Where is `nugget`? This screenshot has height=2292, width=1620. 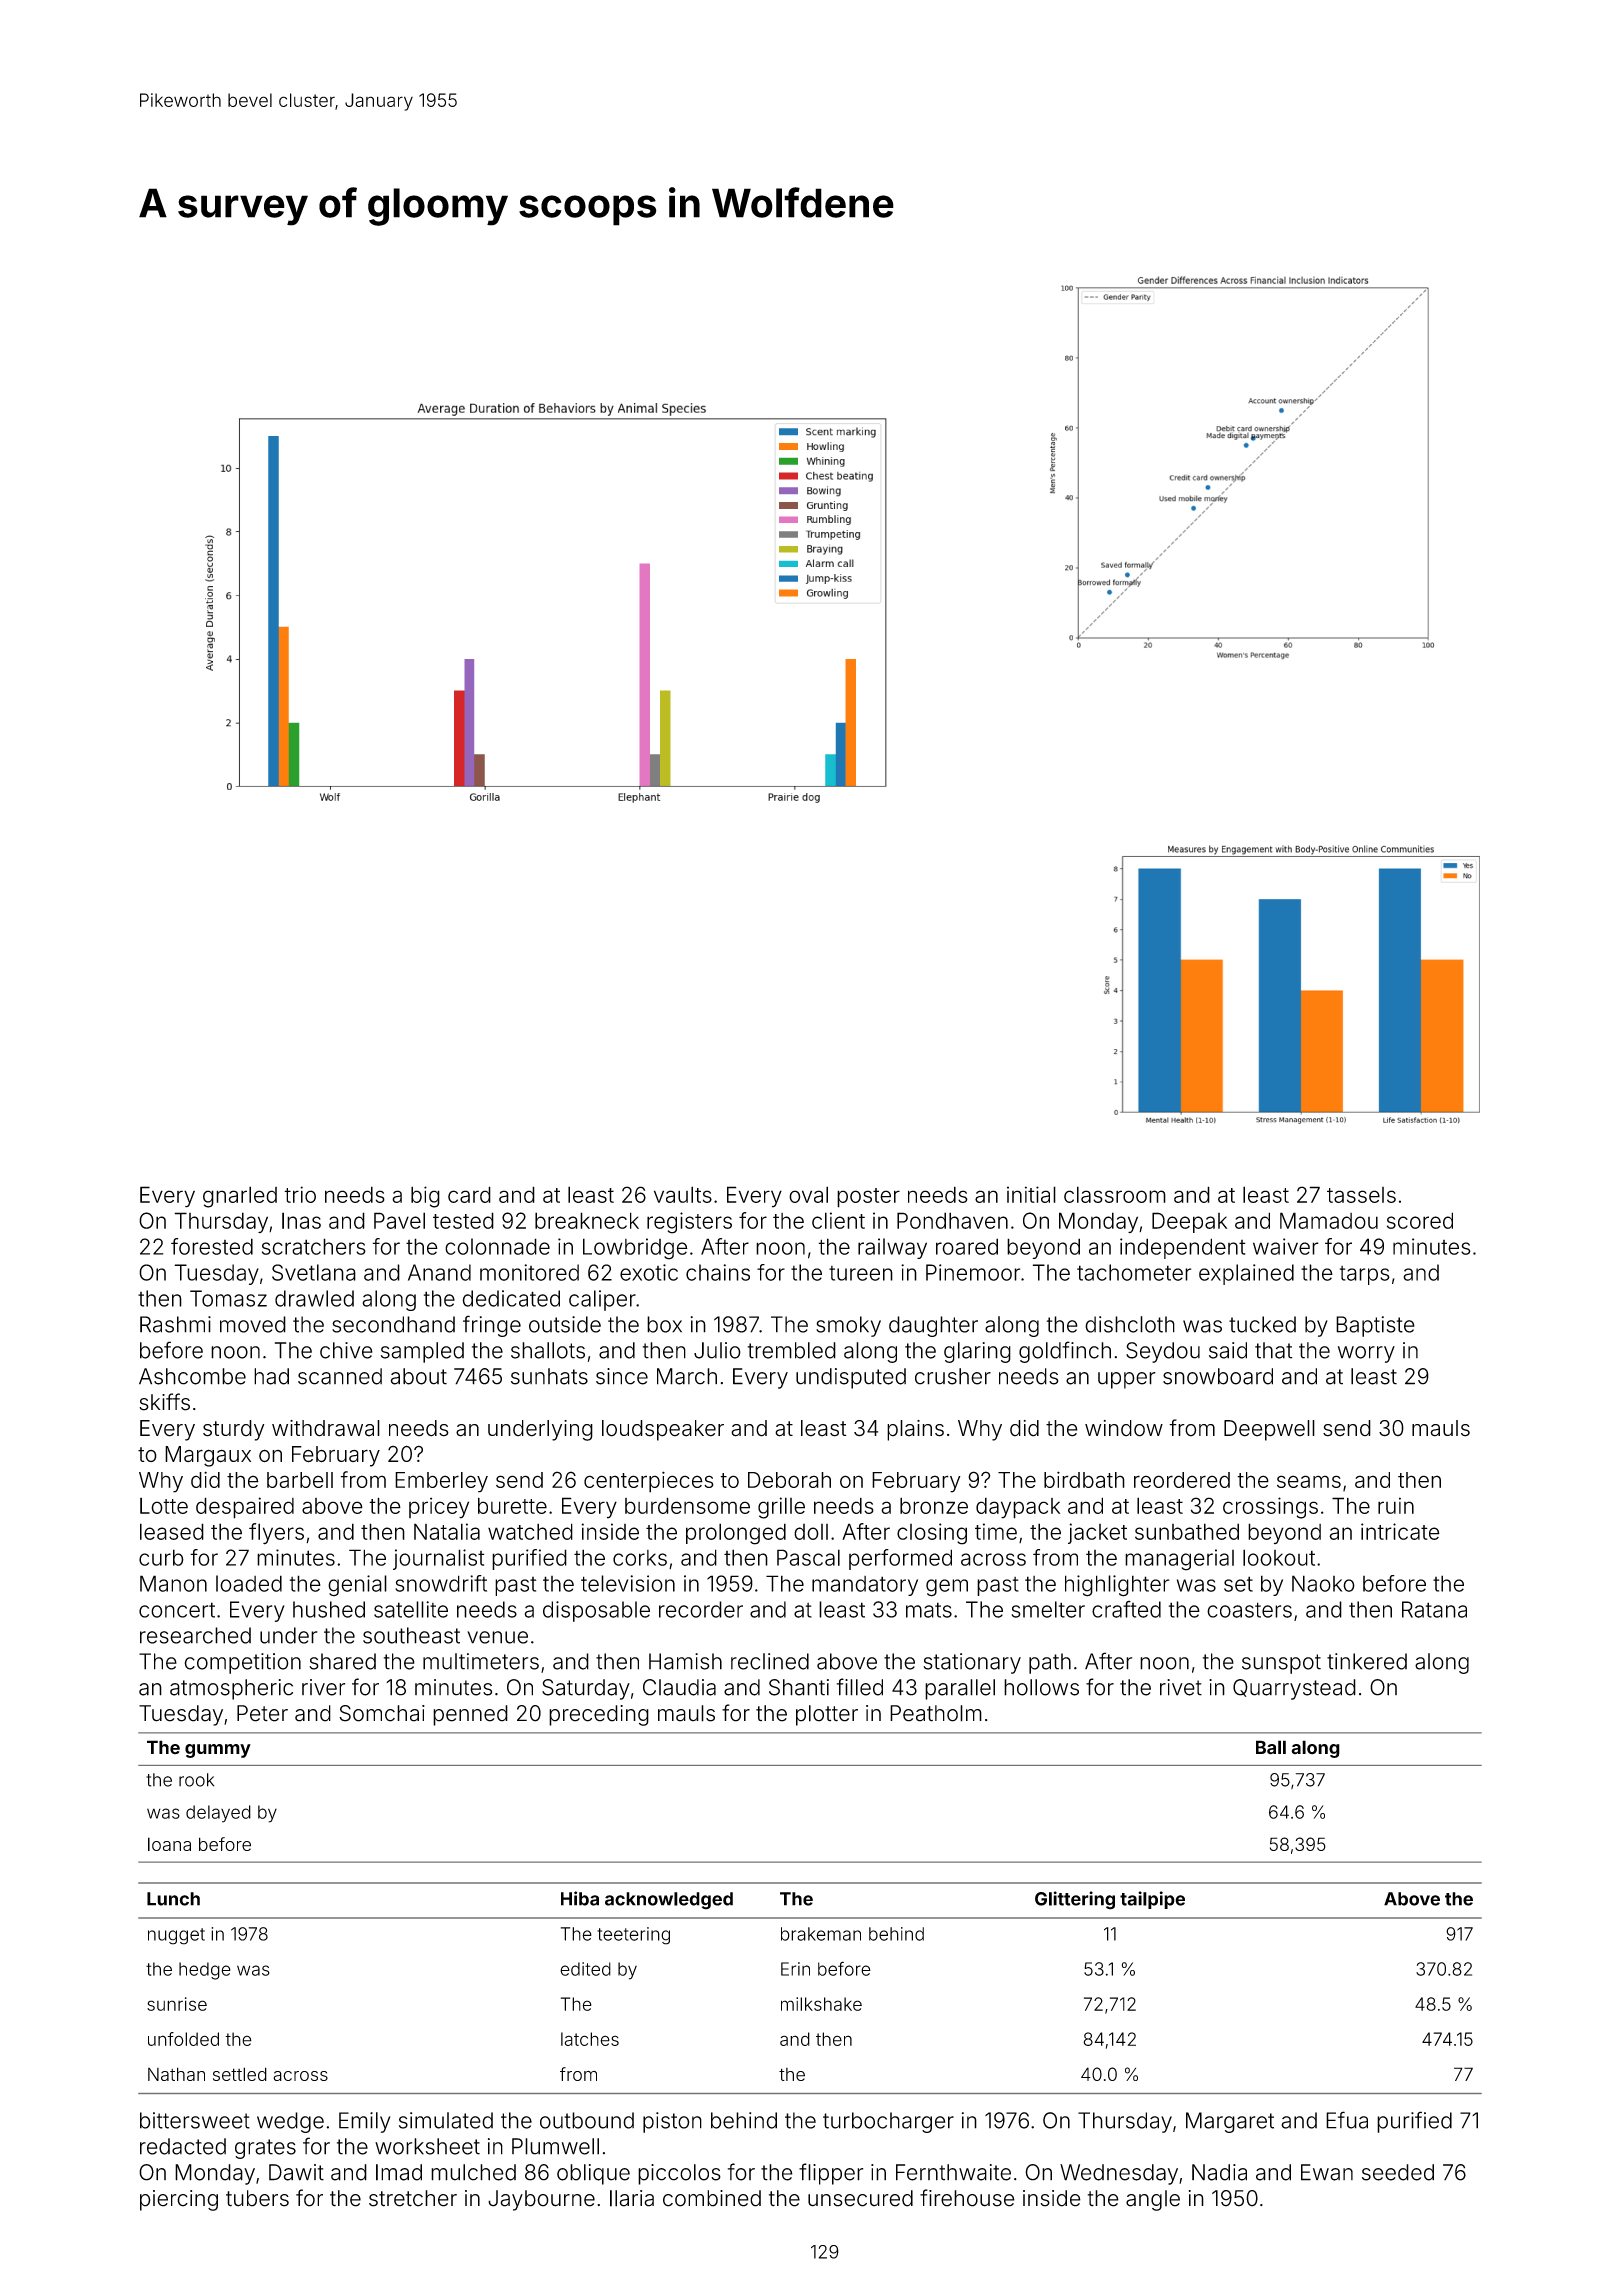
nugget is located at coordinates (176, 1936).
